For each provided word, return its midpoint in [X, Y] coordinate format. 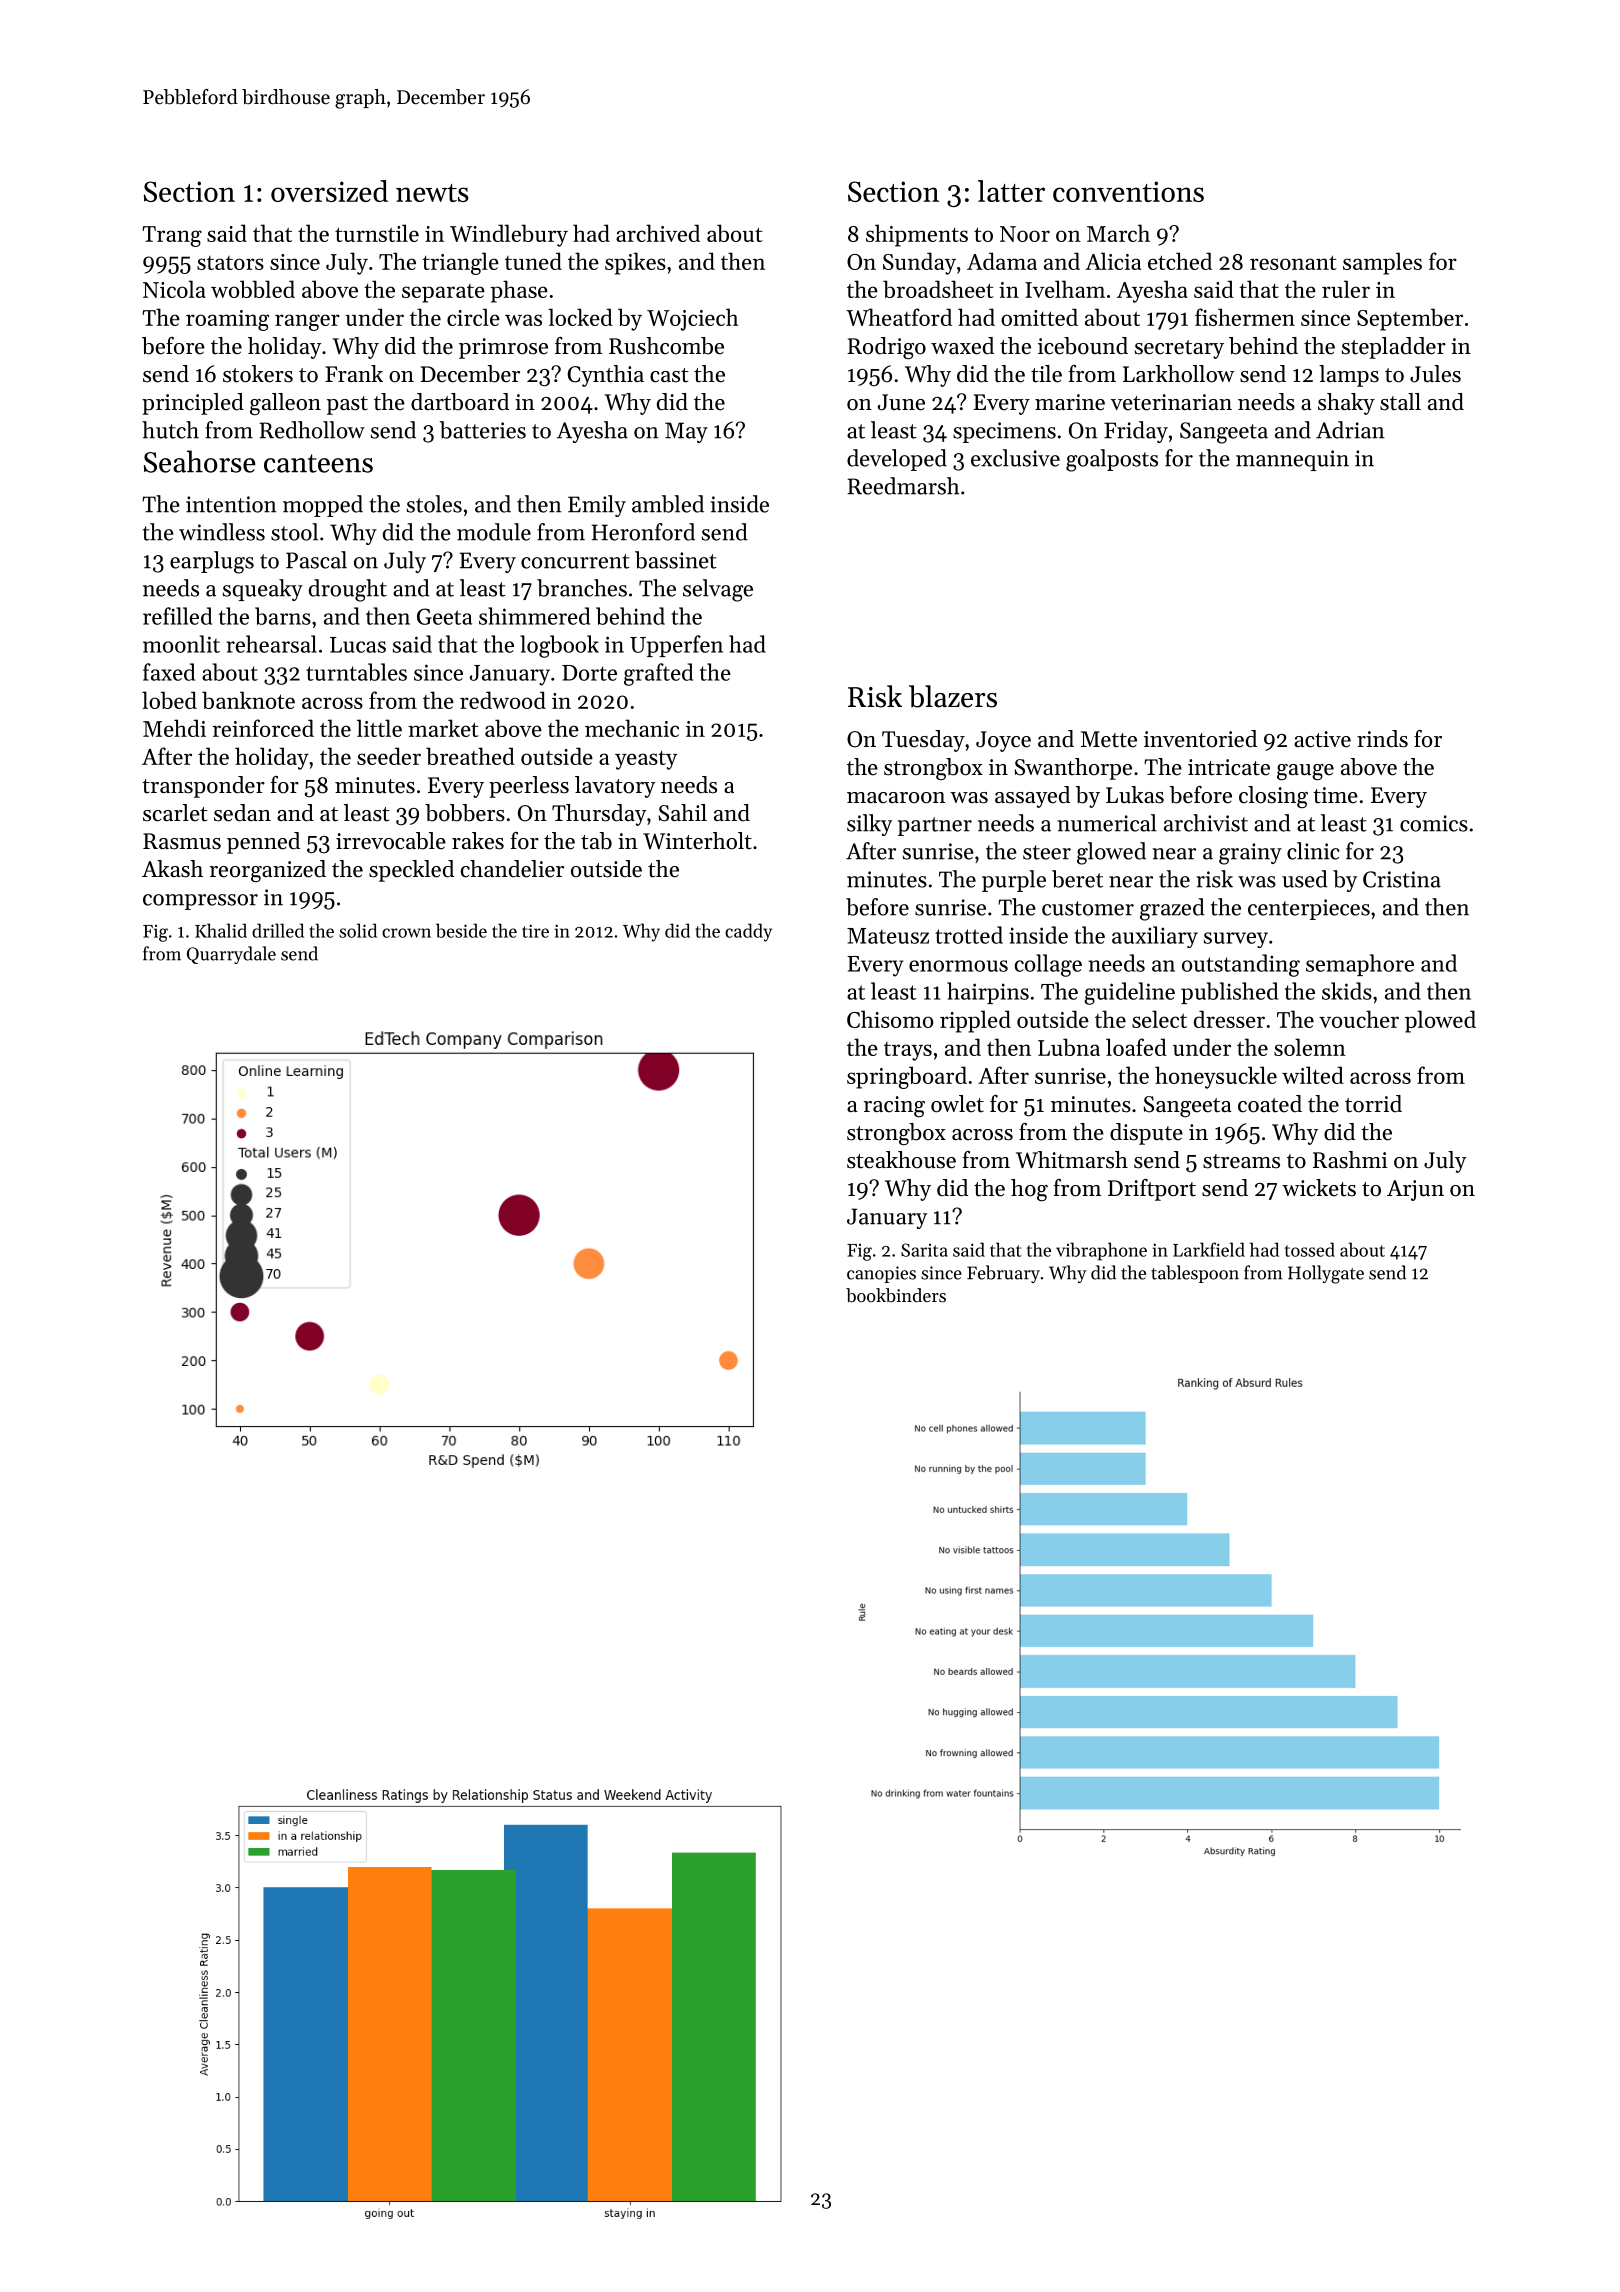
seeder [389, 756]
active [1322, 739]
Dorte [589, 673]
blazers [953, 696]
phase [519, 291]
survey [1236, 940]
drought [348, 590]
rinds [1382, 739]
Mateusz [888, 936]
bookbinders [896, 1295]
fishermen [1245, 317]
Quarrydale [231, 955]
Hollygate [1326, 1274]
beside [461, 930]
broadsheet [938, 289]
